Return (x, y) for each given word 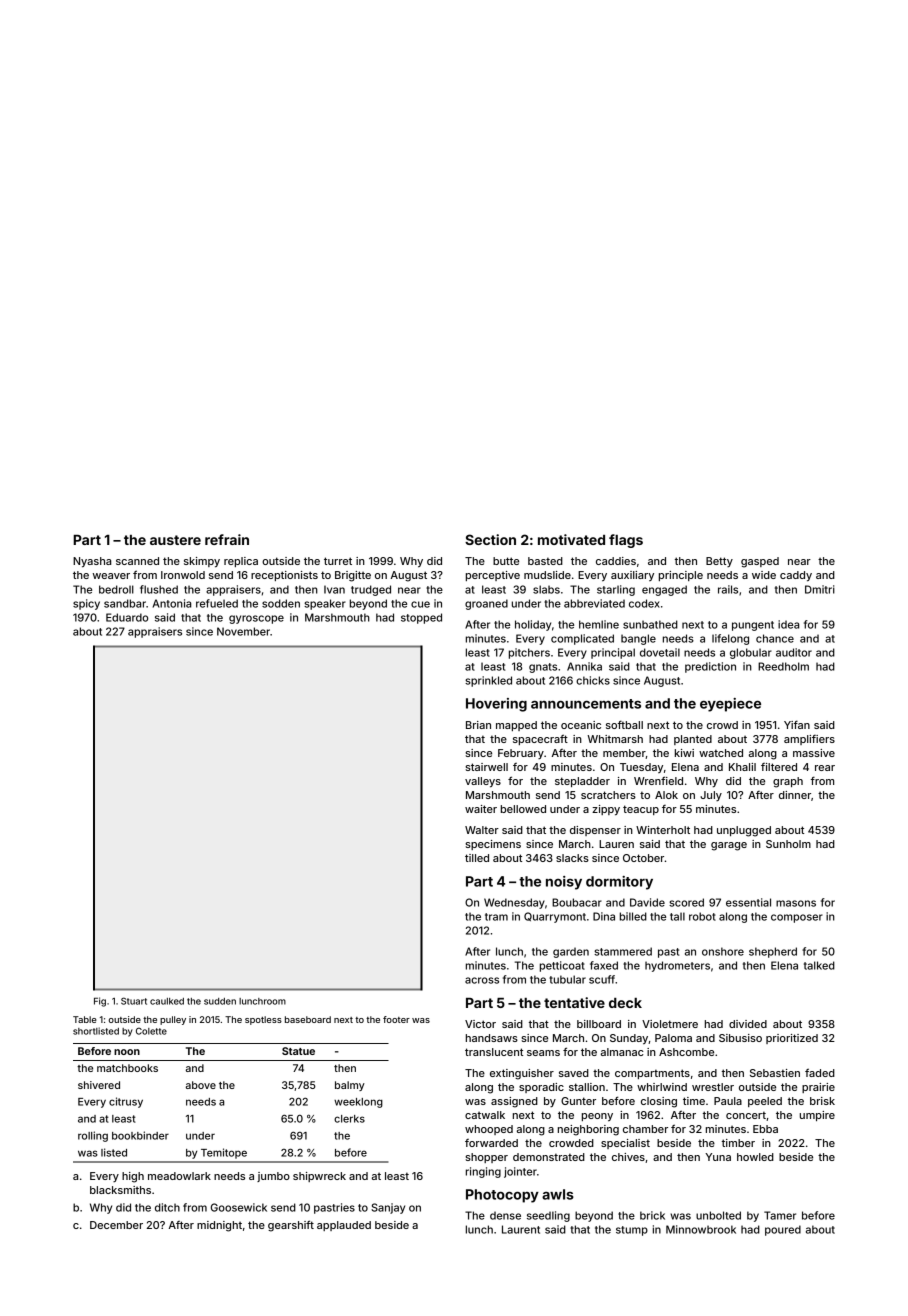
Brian (478, 725)
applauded (344, 1226)
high (133, 1177)
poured (783, 1230)
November (243, 631)
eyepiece (730, 705)
